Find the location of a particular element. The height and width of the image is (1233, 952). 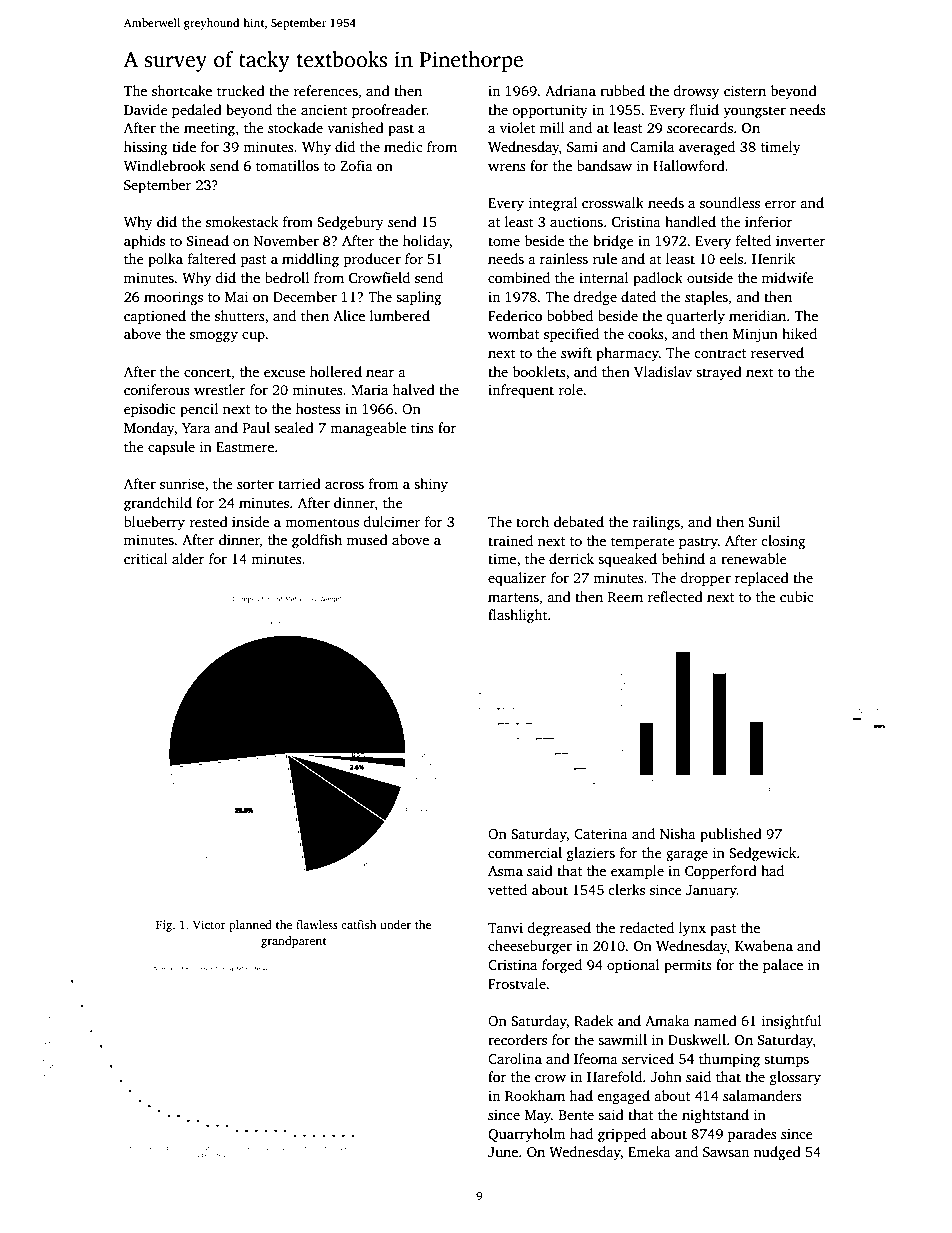

Kwabena is located at coordinates (764, 945).
